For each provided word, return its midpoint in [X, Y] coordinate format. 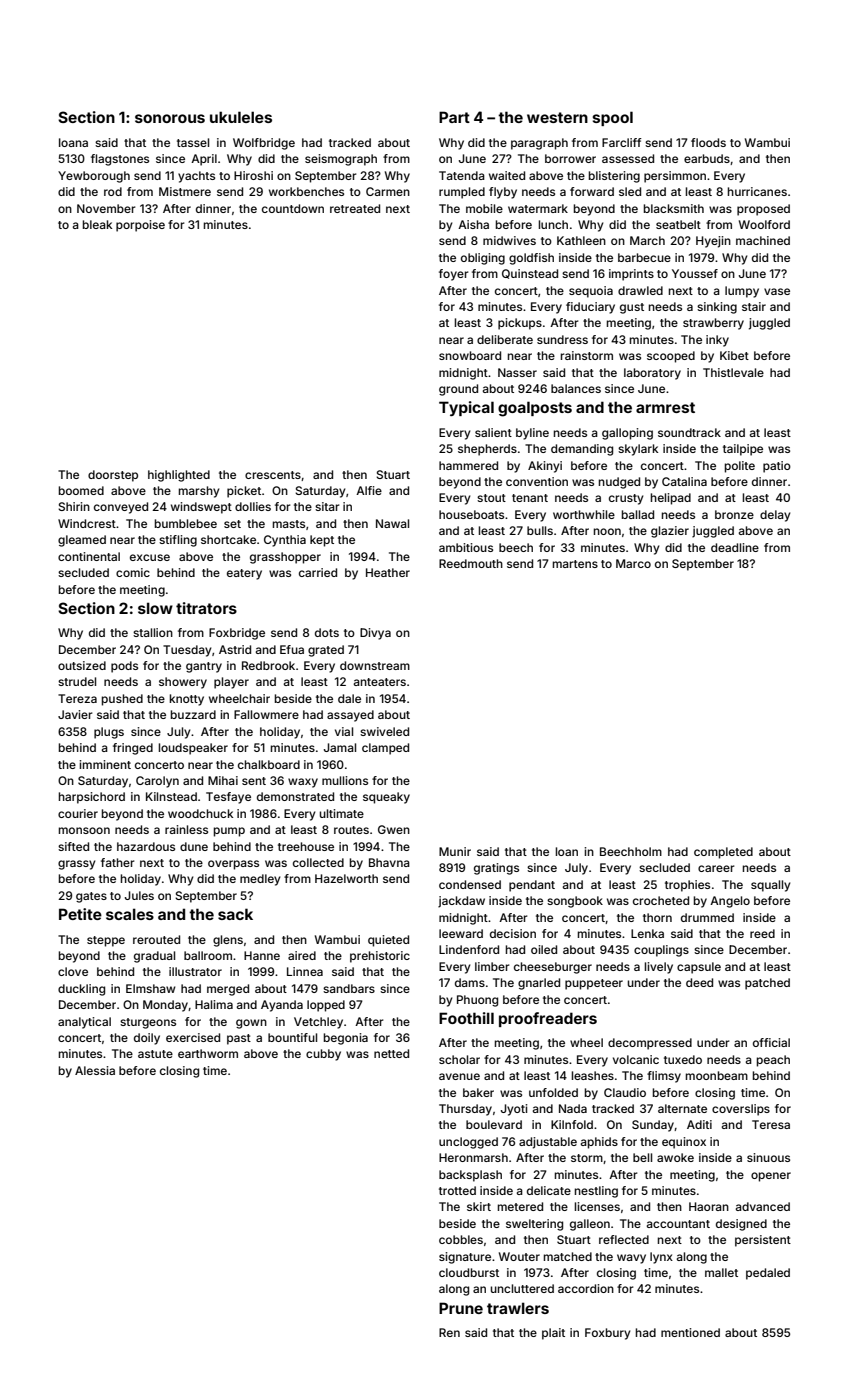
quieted [388, 941]
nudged [619, 483]
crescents [273, 475]
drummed [707, 917]
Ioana [73, 142]
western [557, 117]
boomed [81, 490]
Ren [449, 1332]
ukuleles [241, 117]
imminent [105, 764]
